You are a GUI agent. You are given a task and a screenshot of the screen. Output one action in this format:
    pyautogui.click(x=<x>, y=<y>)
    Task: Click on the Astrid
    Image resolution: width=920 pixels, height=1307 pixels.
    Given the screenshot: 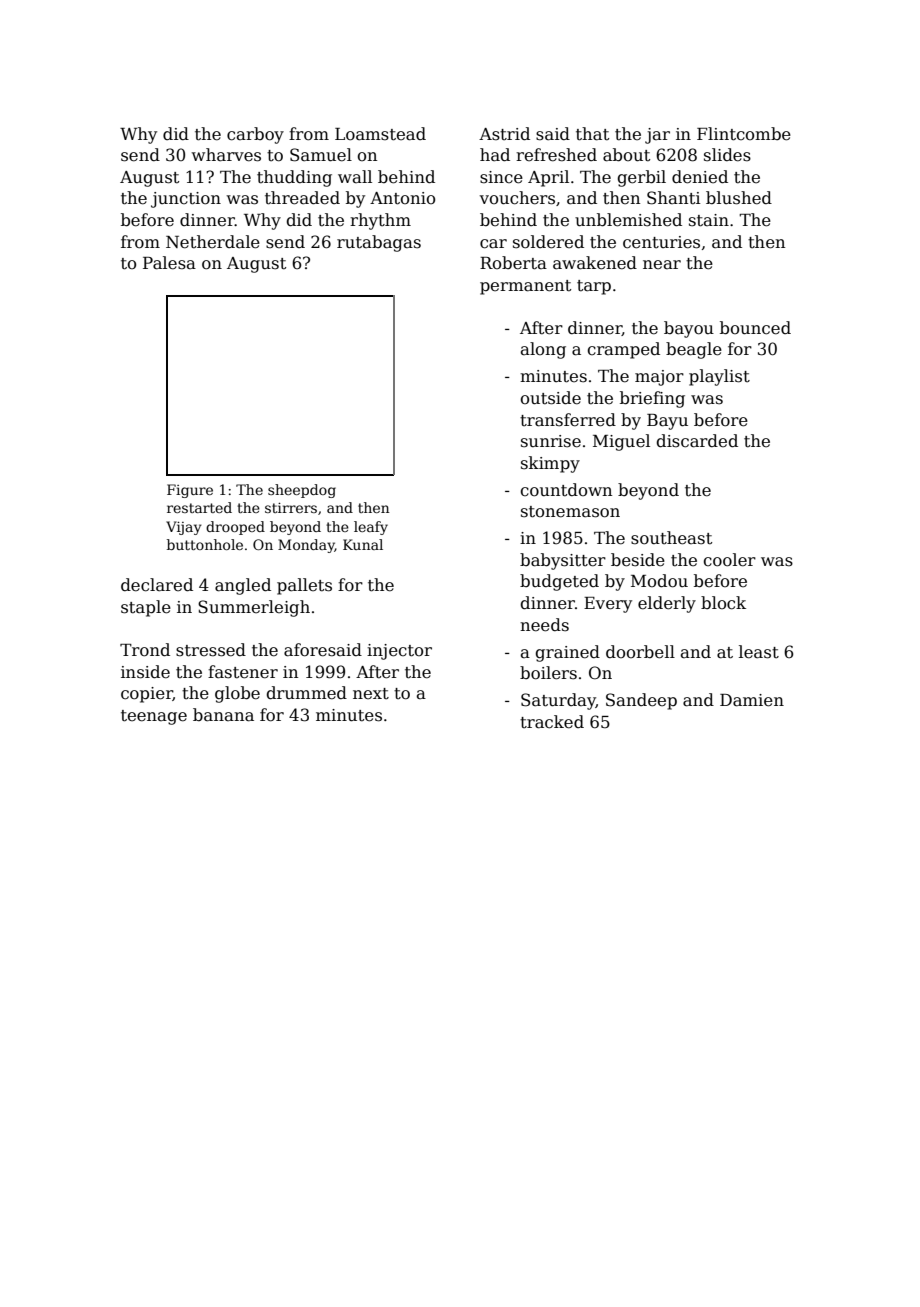 What is the action you would take?
    pyautogui.click(x=504, y=134)
